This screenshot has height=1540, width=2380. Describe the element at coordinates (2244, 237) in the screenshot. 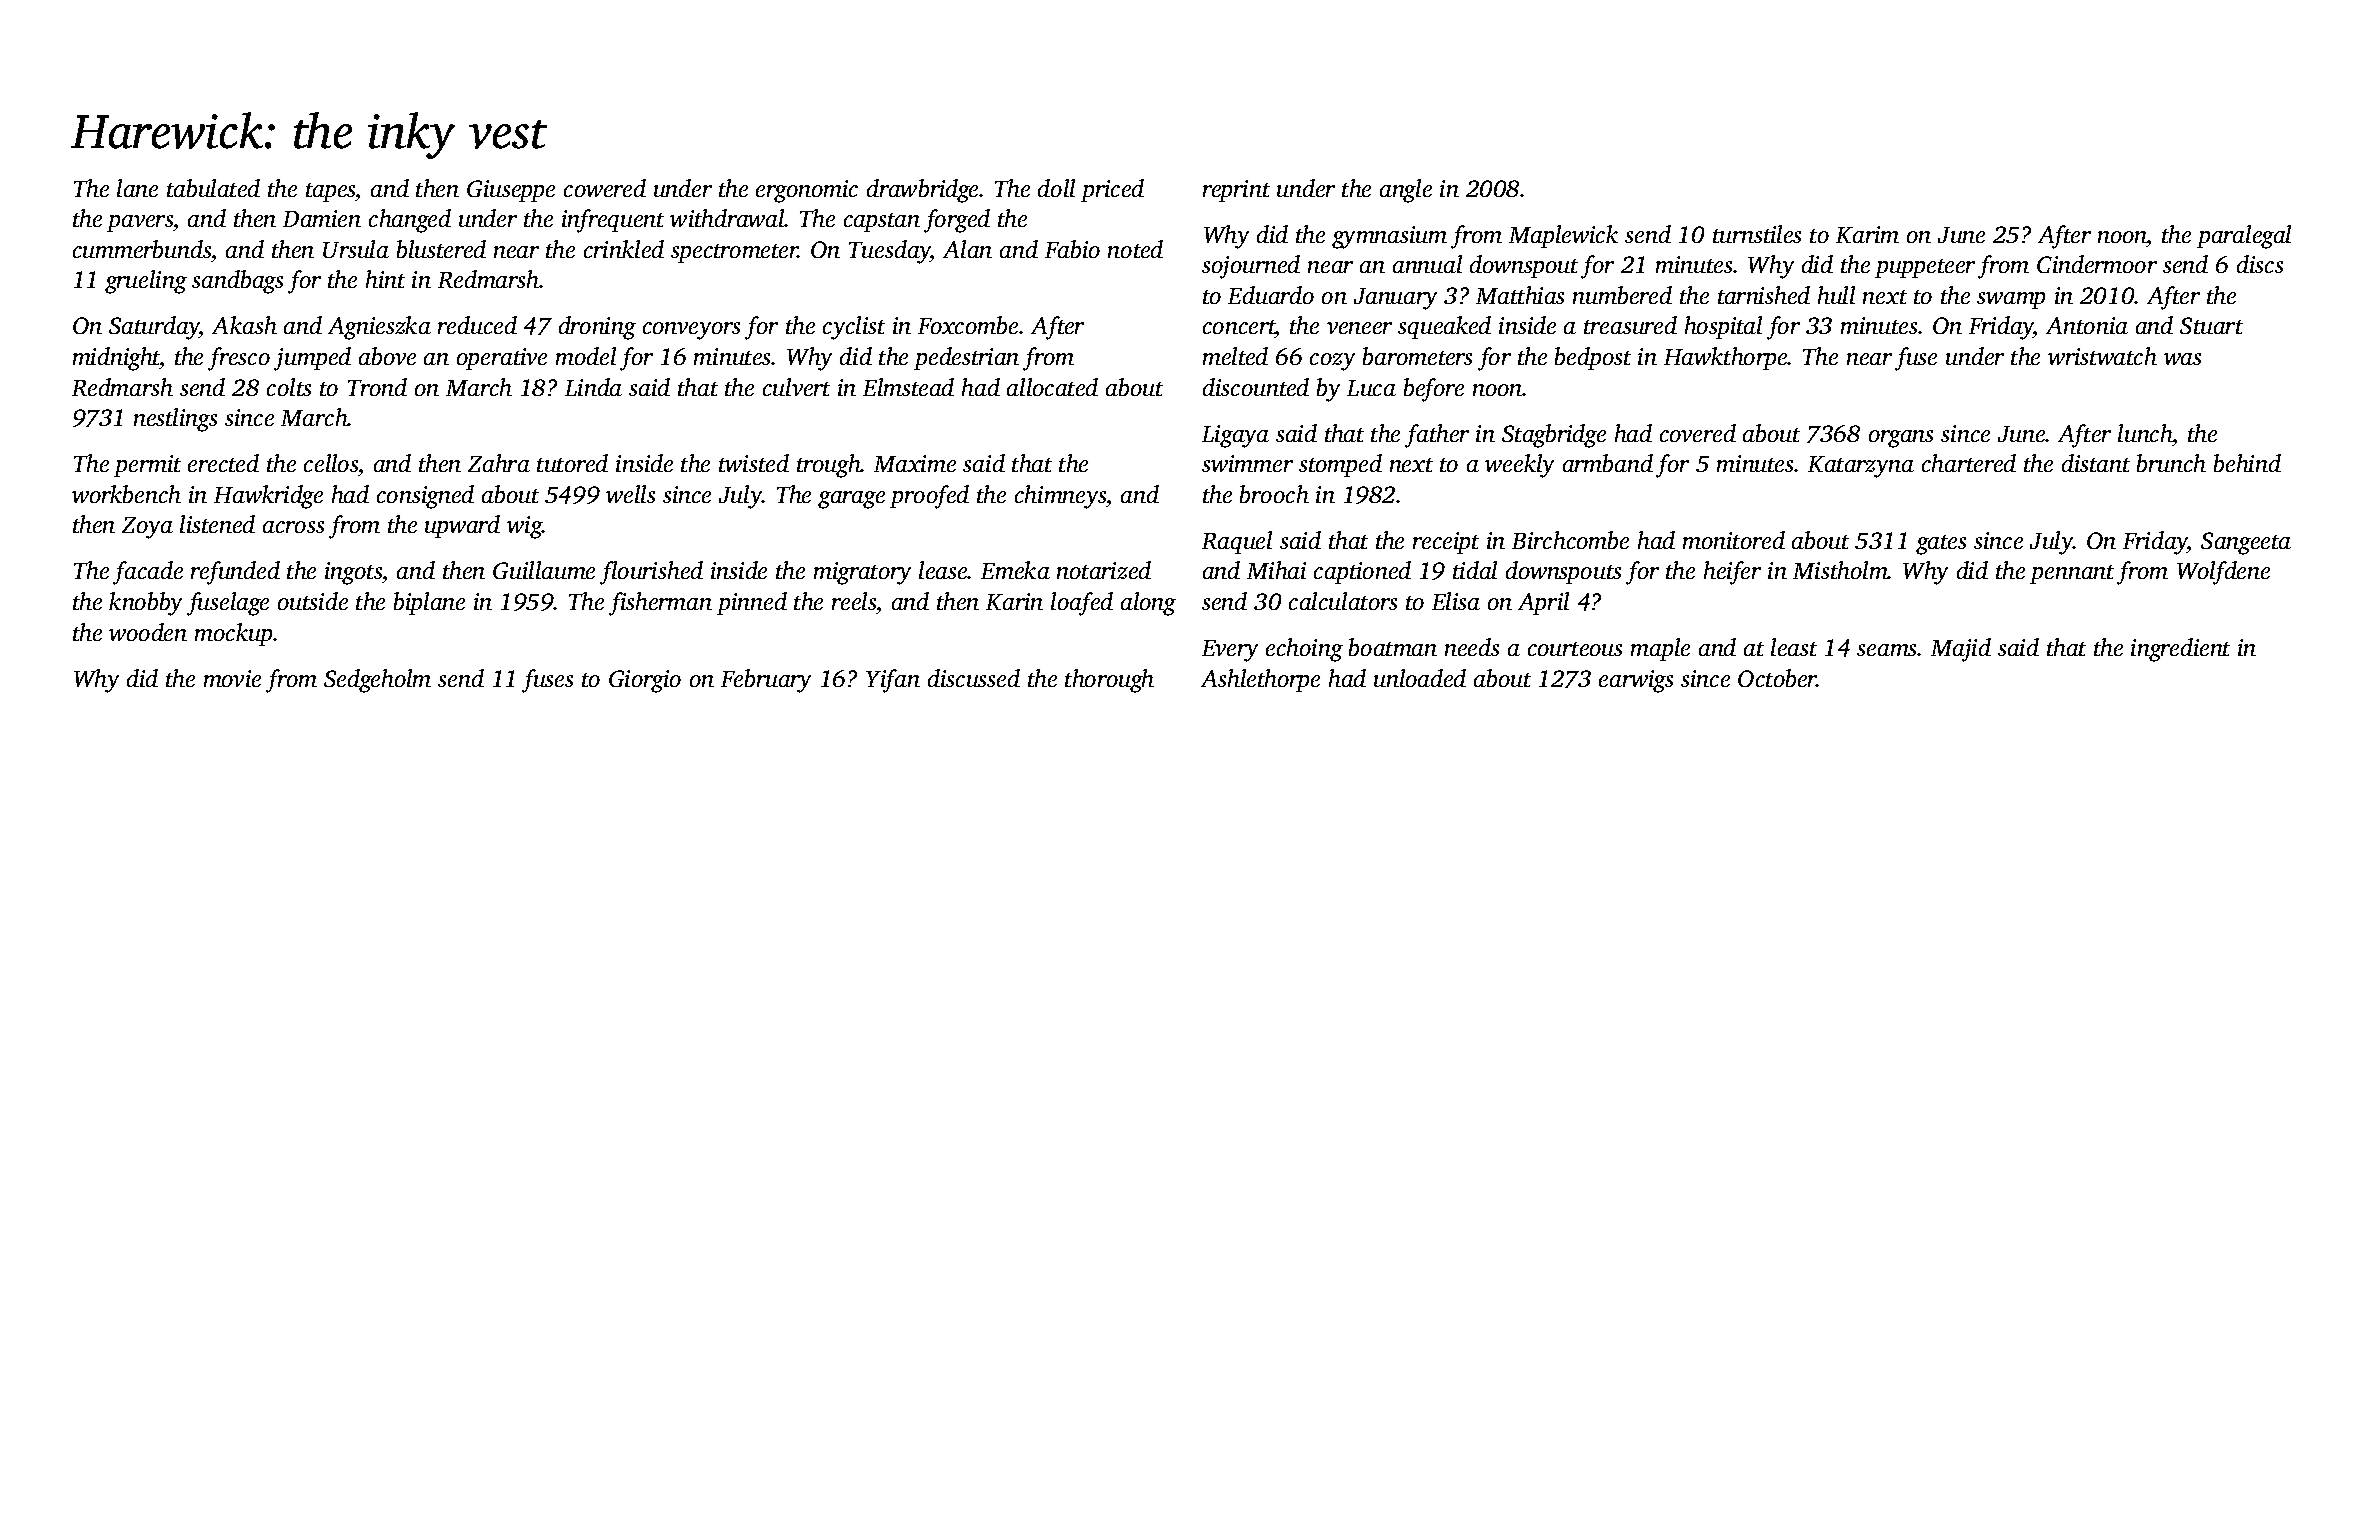

I see `paralegal` at that location.
